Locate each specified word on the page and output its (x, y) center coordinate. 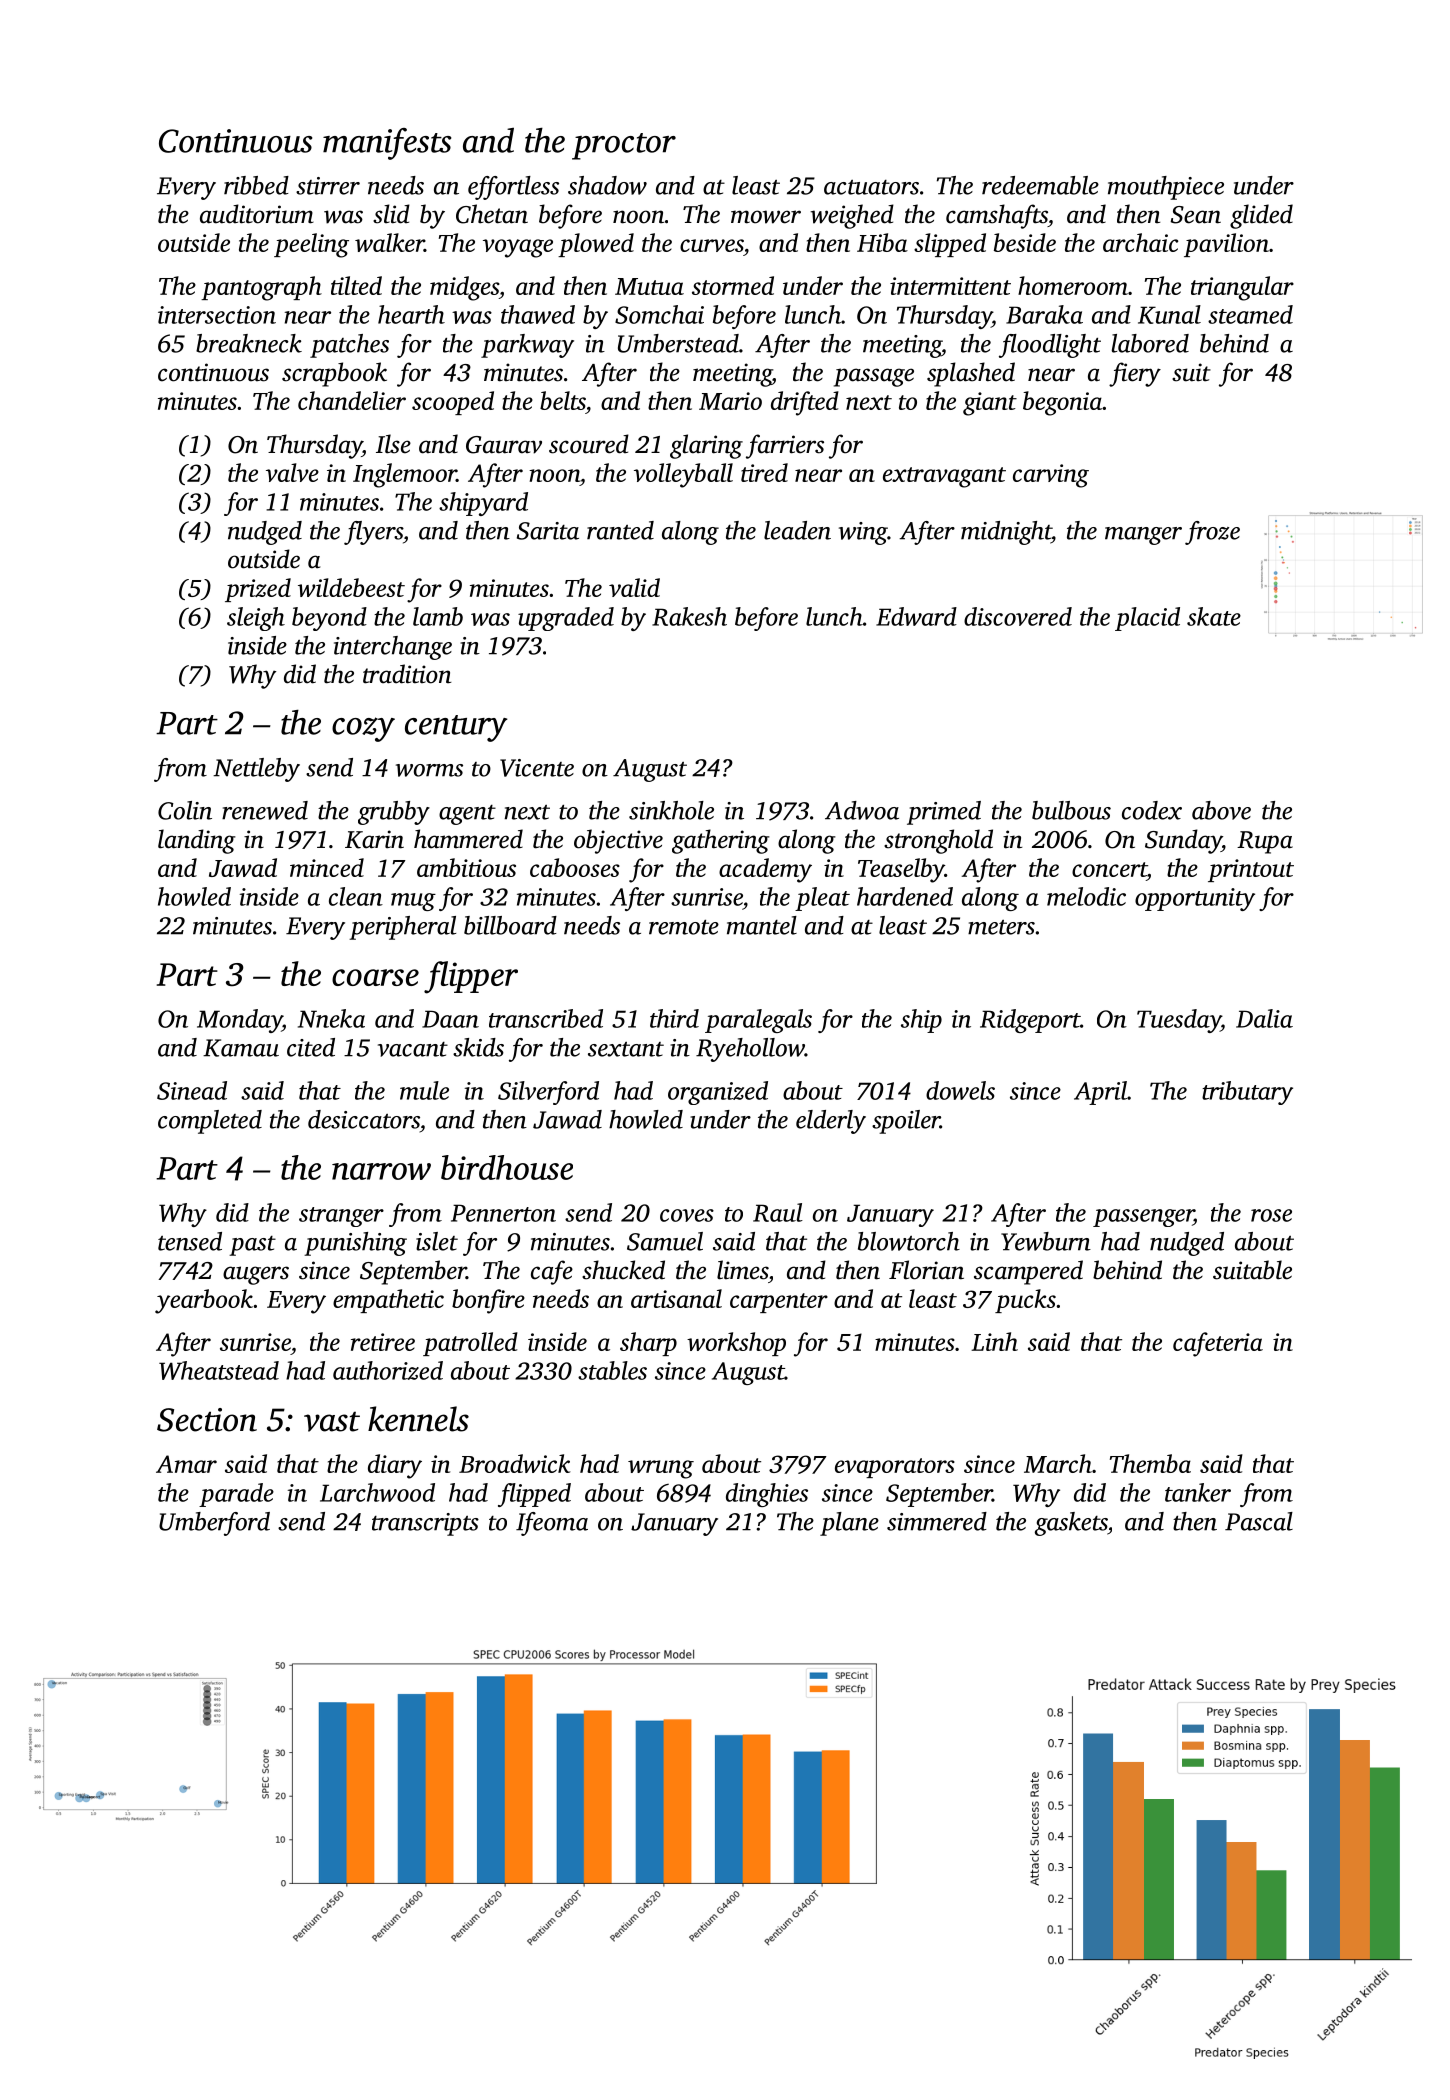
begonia (1062, 403)
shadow (607, 185)
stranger (341, 1217)
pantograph (261, 288)
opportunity (1195, 899)
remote (684, 927)
